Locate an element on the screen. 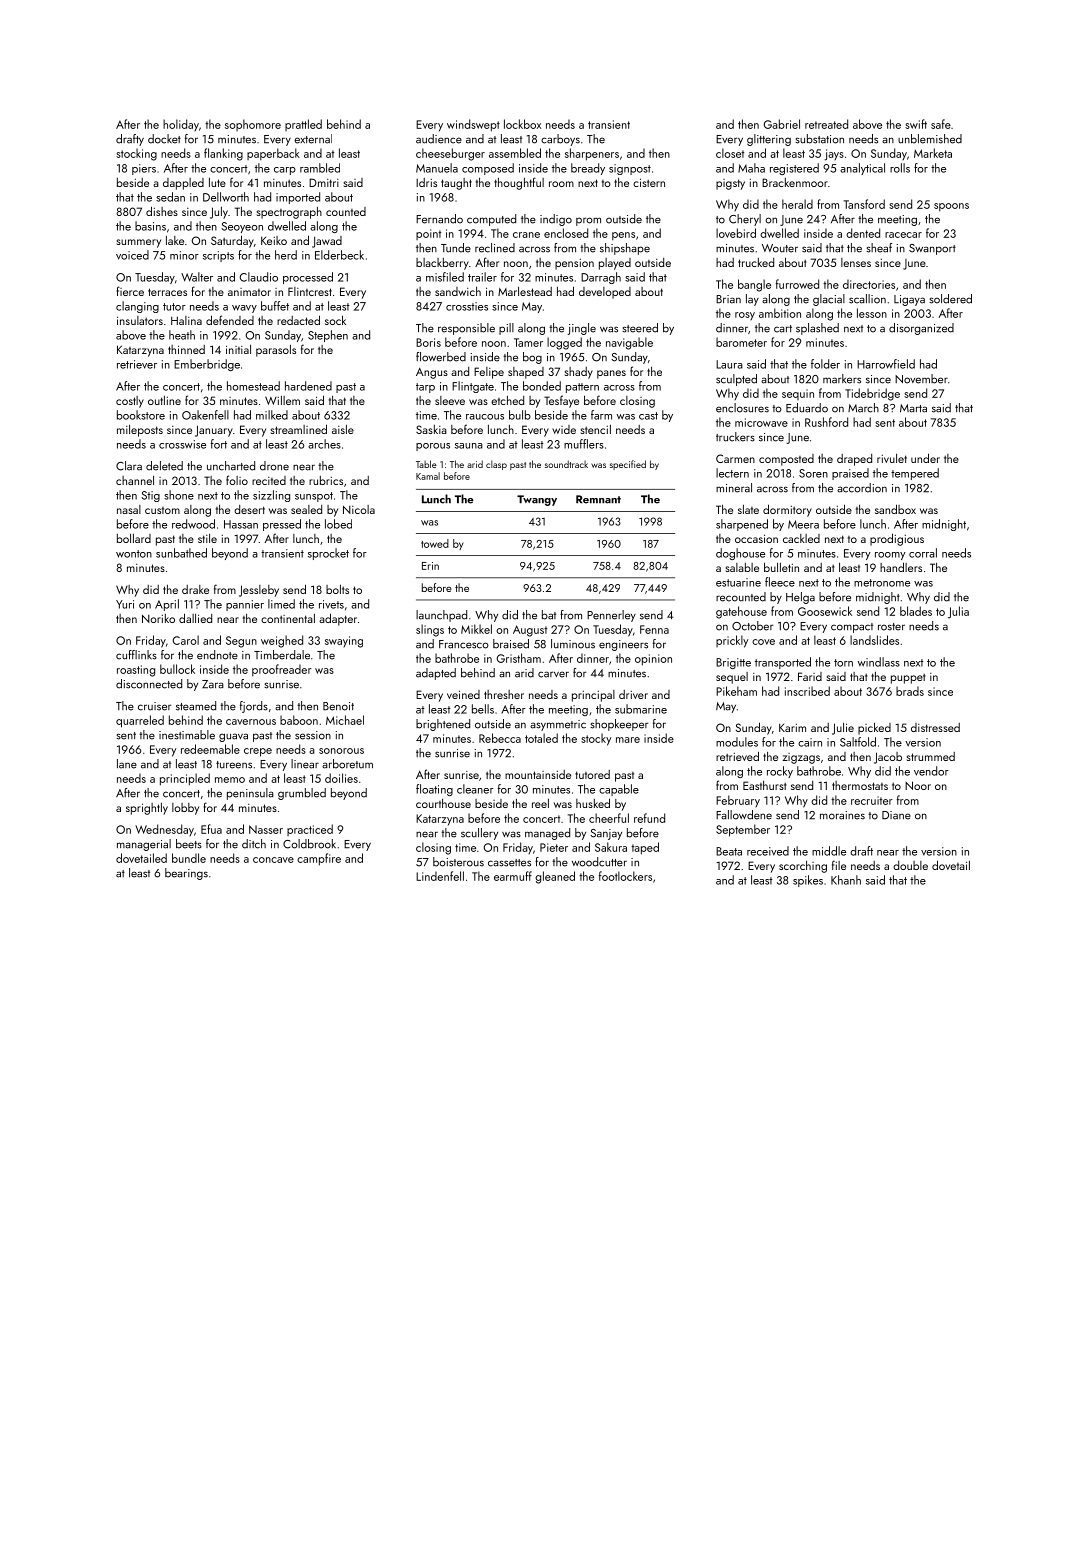  lockbox is located at coordinates (522, 124).
